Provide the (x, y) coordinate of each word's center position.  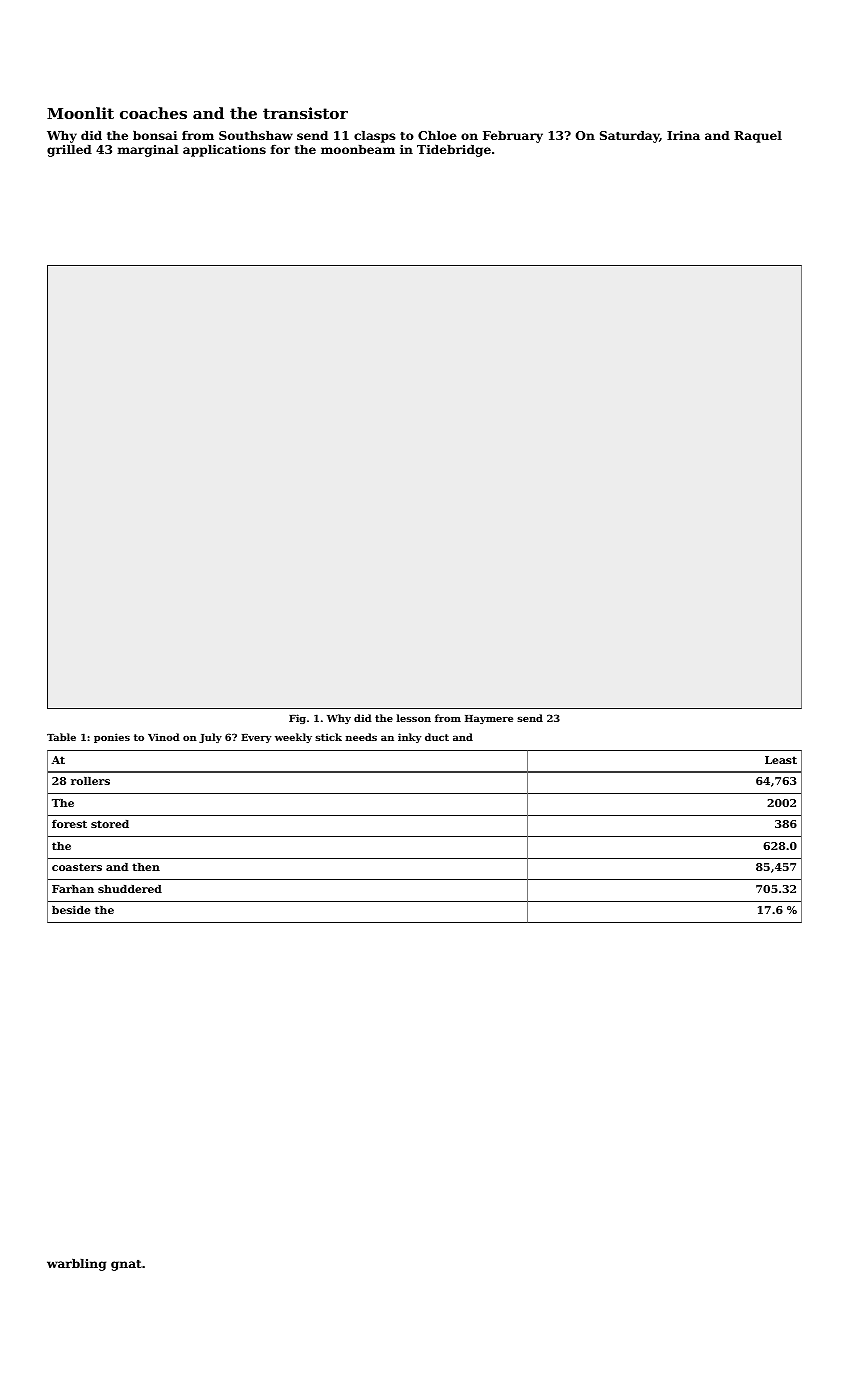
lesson (414, 718)
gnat (126, 1265)
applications (224, 151)
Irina (683, 135)
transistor (305, 113)
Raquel (758, 137)
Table (61, 737)
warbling (76, 1265)
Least (781, 760)
